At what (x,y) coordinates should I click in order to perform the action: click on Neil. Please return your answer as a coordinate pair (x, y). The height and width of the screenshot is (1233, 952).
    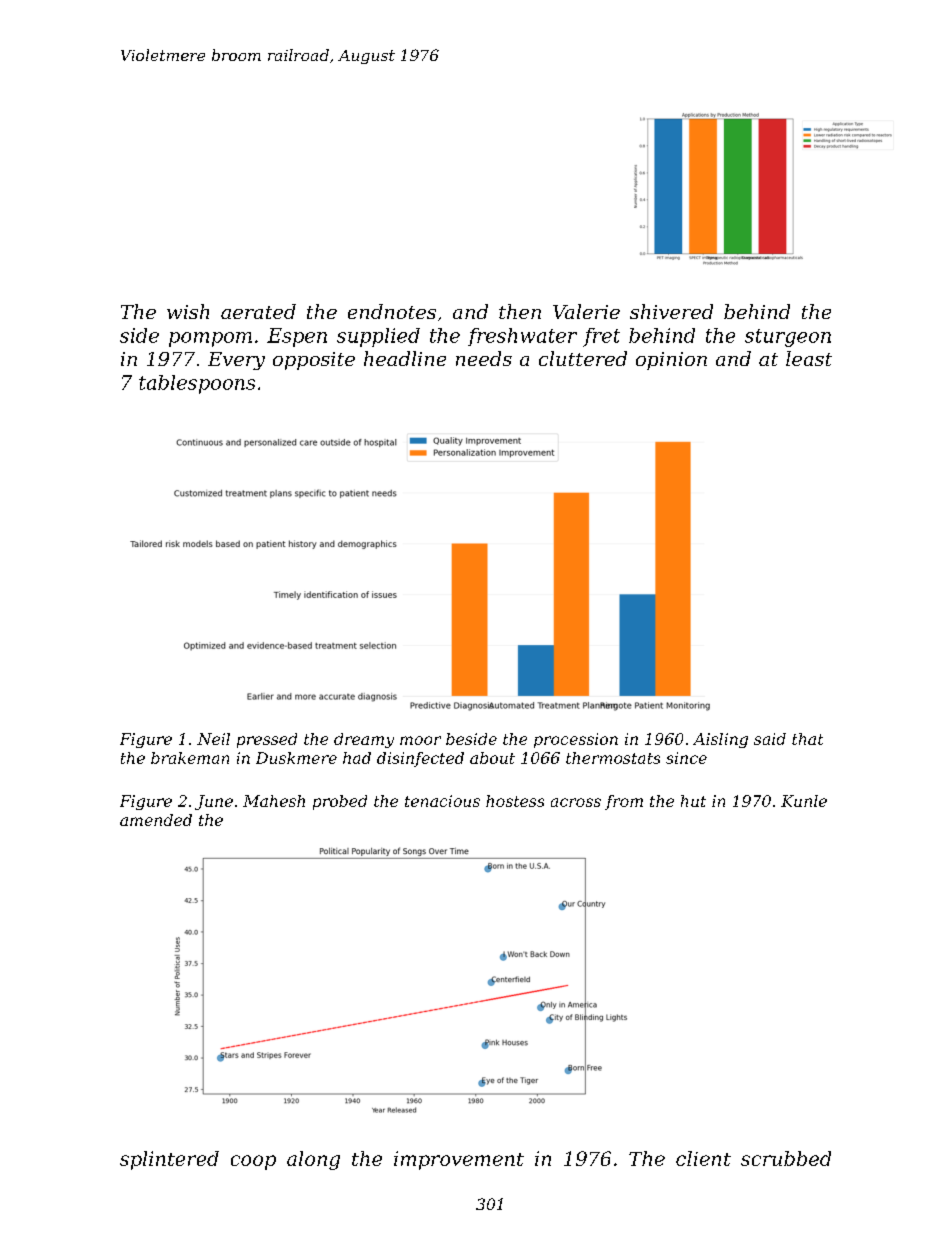
    Looking at the image, I should click on (213, 739).
